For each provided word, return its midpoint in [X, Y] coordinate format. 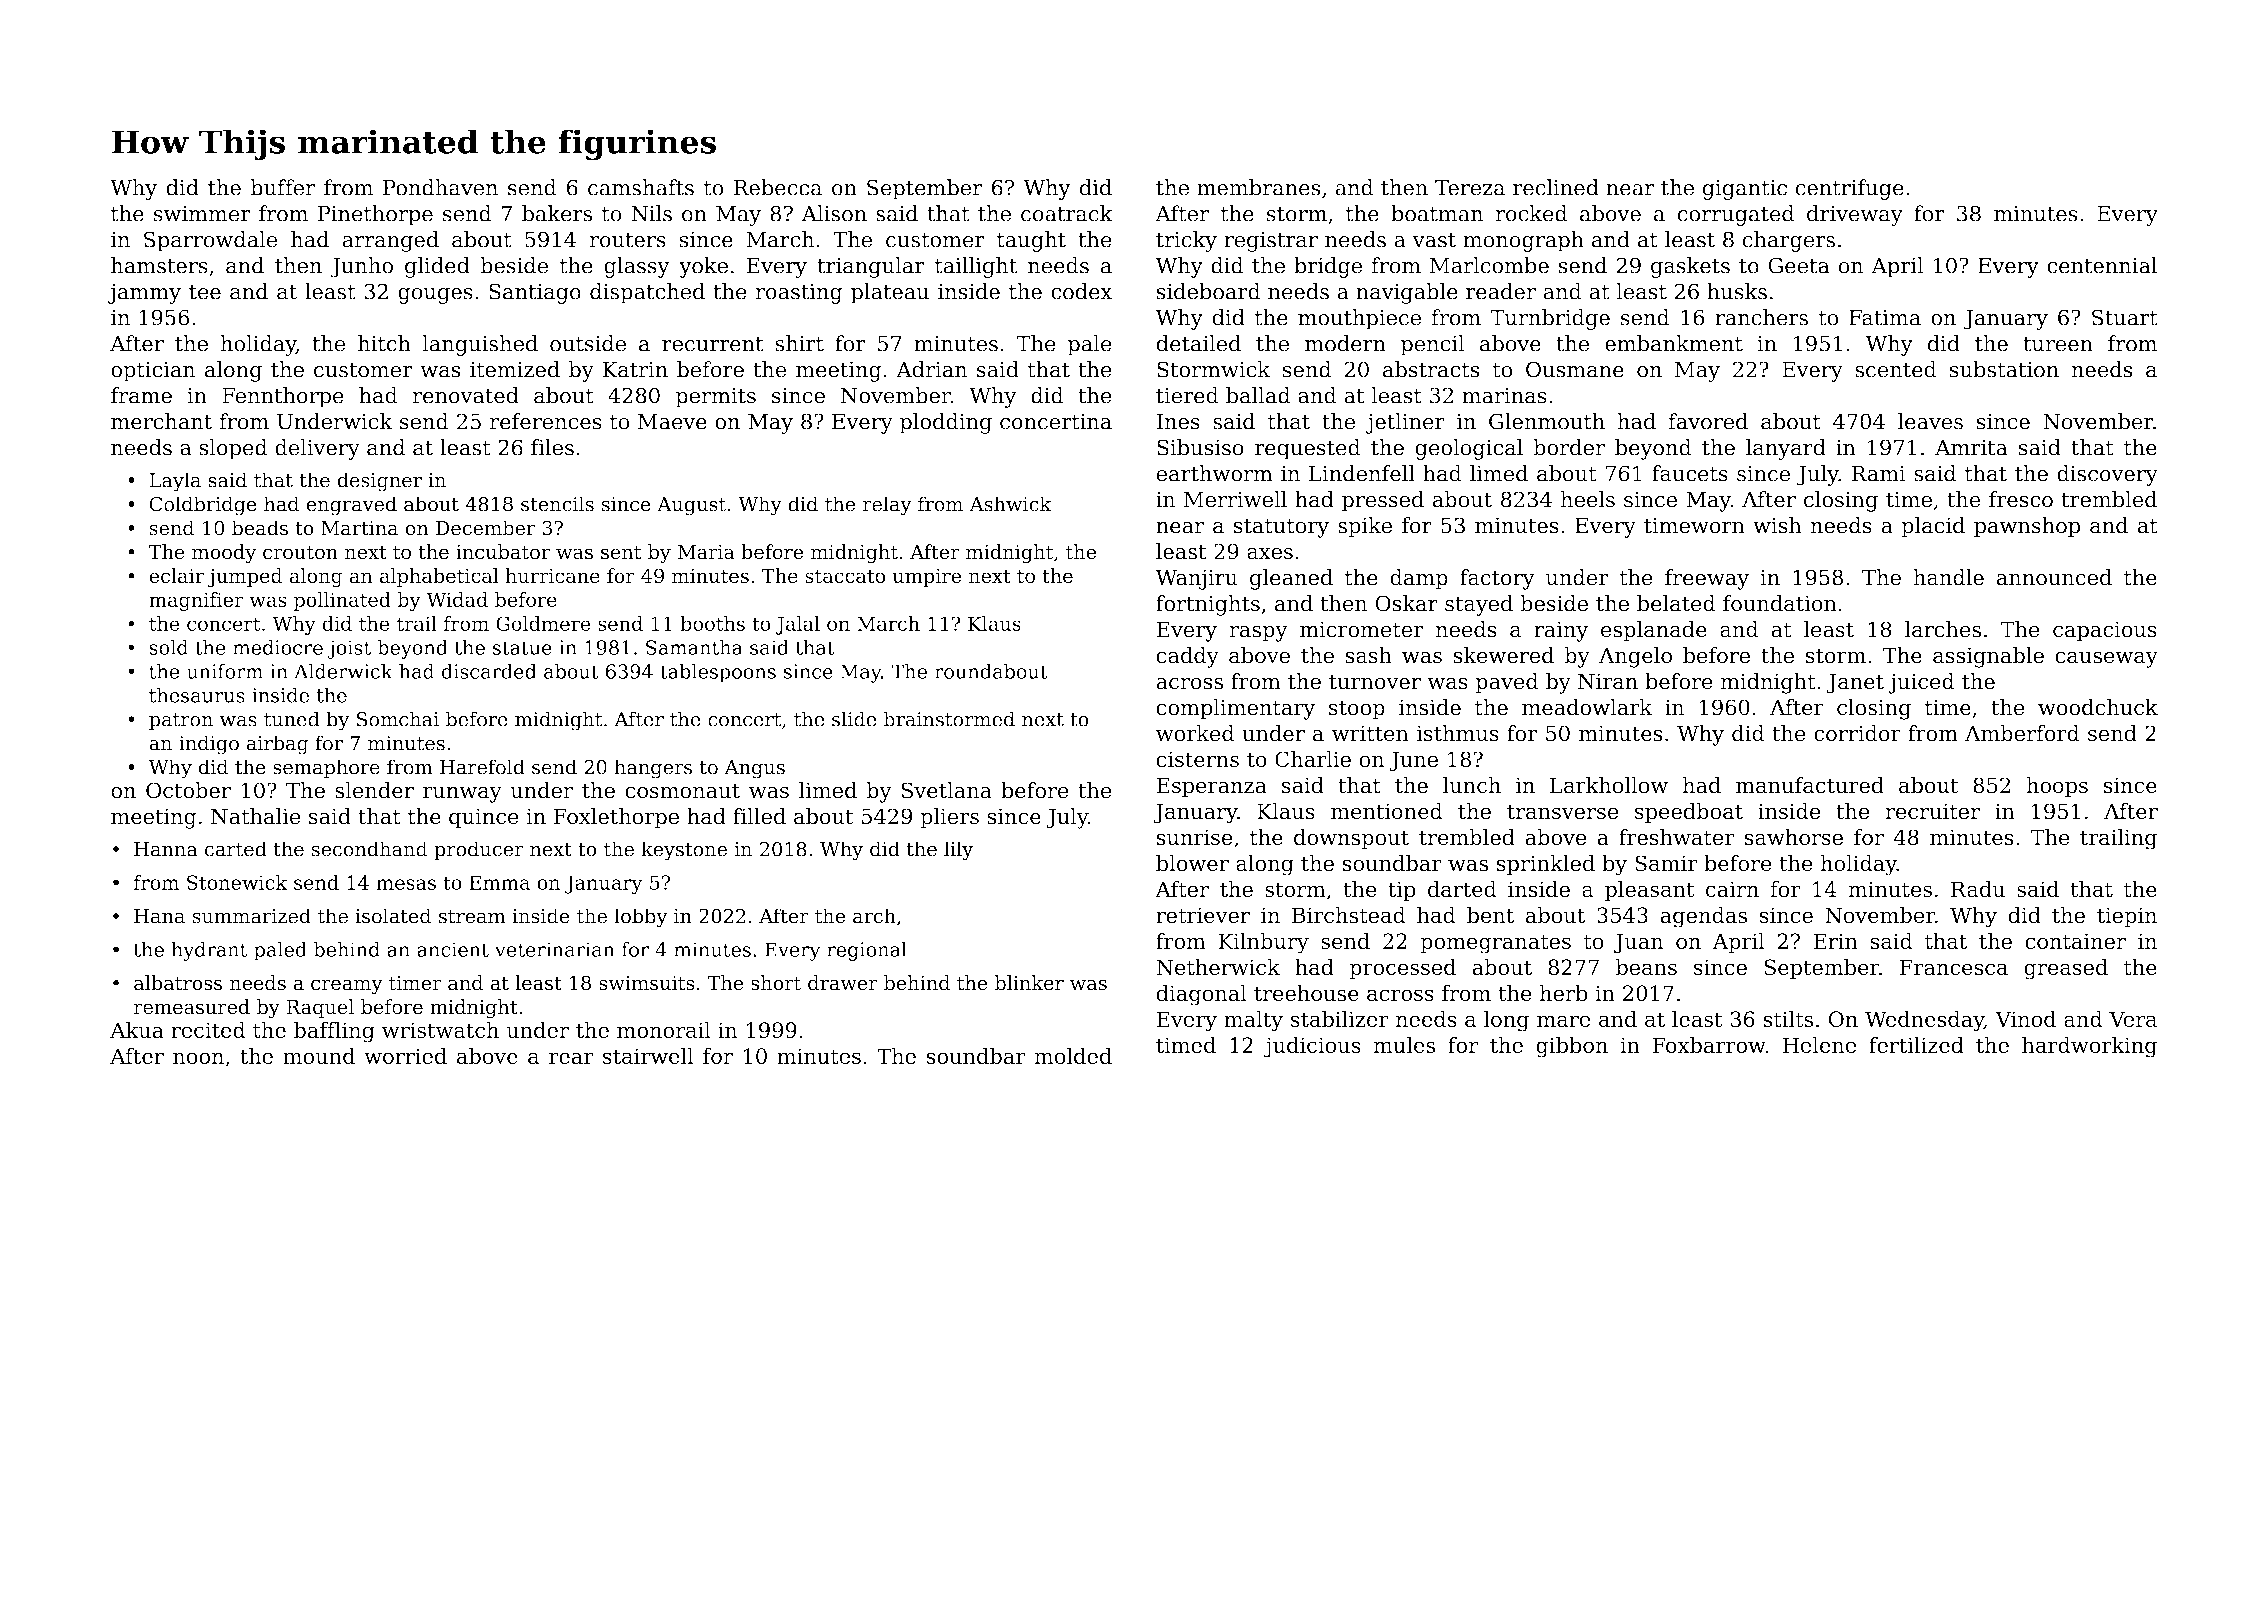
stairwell [648, 1056]
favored [1708, 421]
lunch [1472, 785]
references [546, 421]
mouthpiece [1359, 319]
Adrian [932, 369]
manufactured [1810, 785]
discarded [489, 671]
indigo [209, 745]
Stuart [2125, 317]
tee [205, 292]
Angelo [1635, 657]
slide [854, 719]
